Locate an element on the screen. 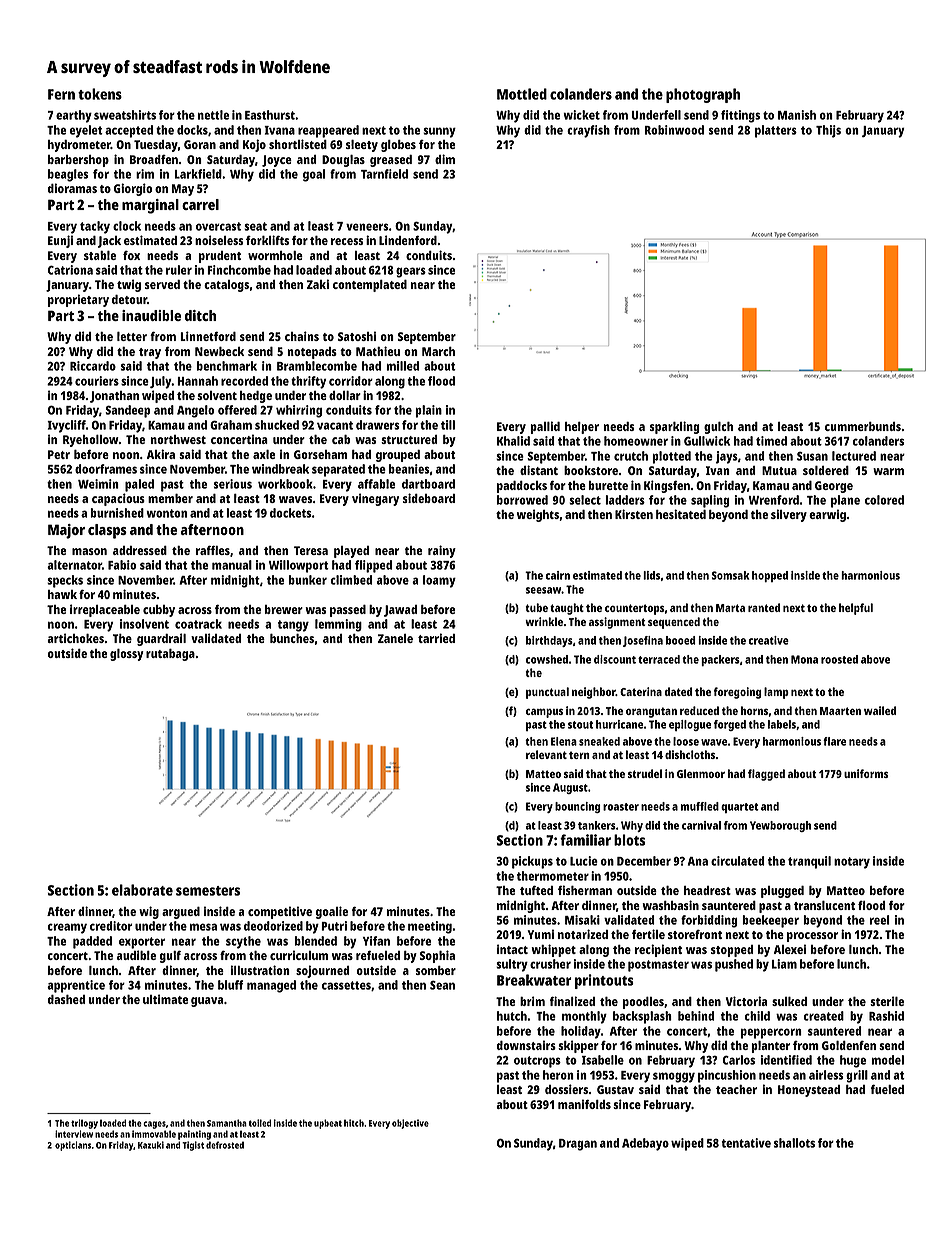 The height and width of the screenshot is (1233, 952). eyelet is located at coordinates (86, 131).
